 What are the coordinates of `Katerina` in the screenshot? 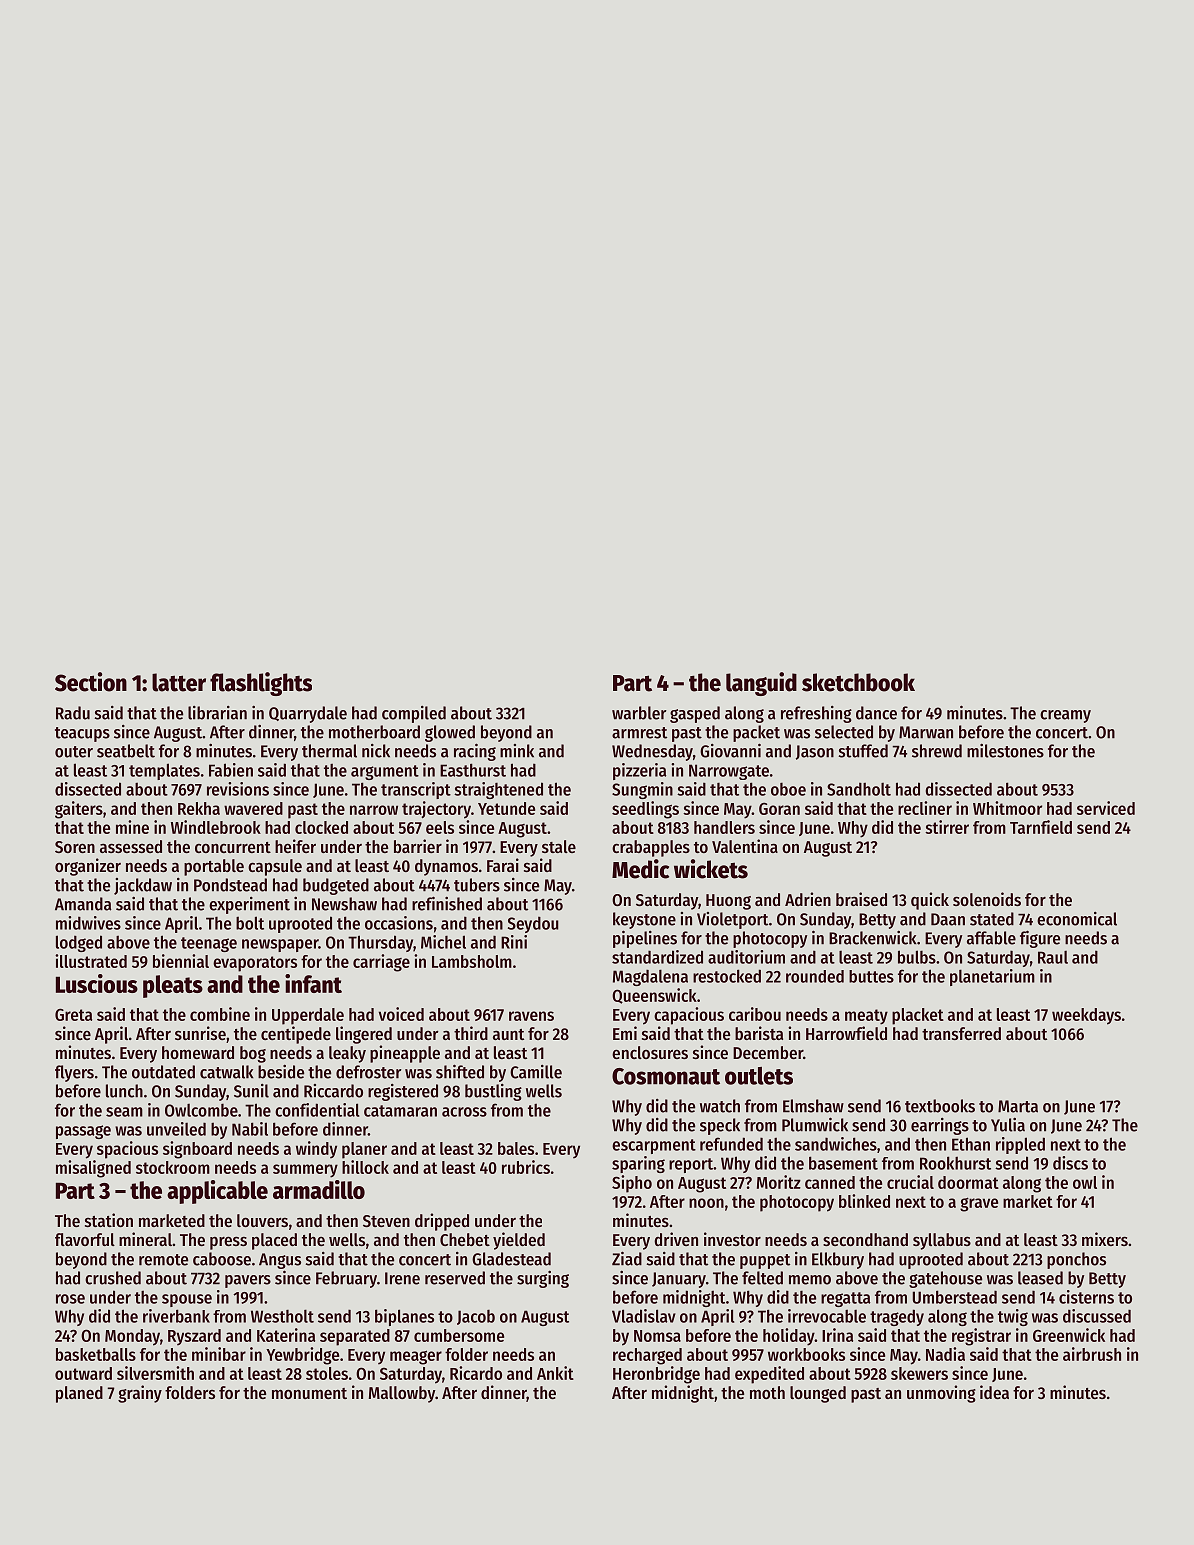 It's located at (286, 1335).
